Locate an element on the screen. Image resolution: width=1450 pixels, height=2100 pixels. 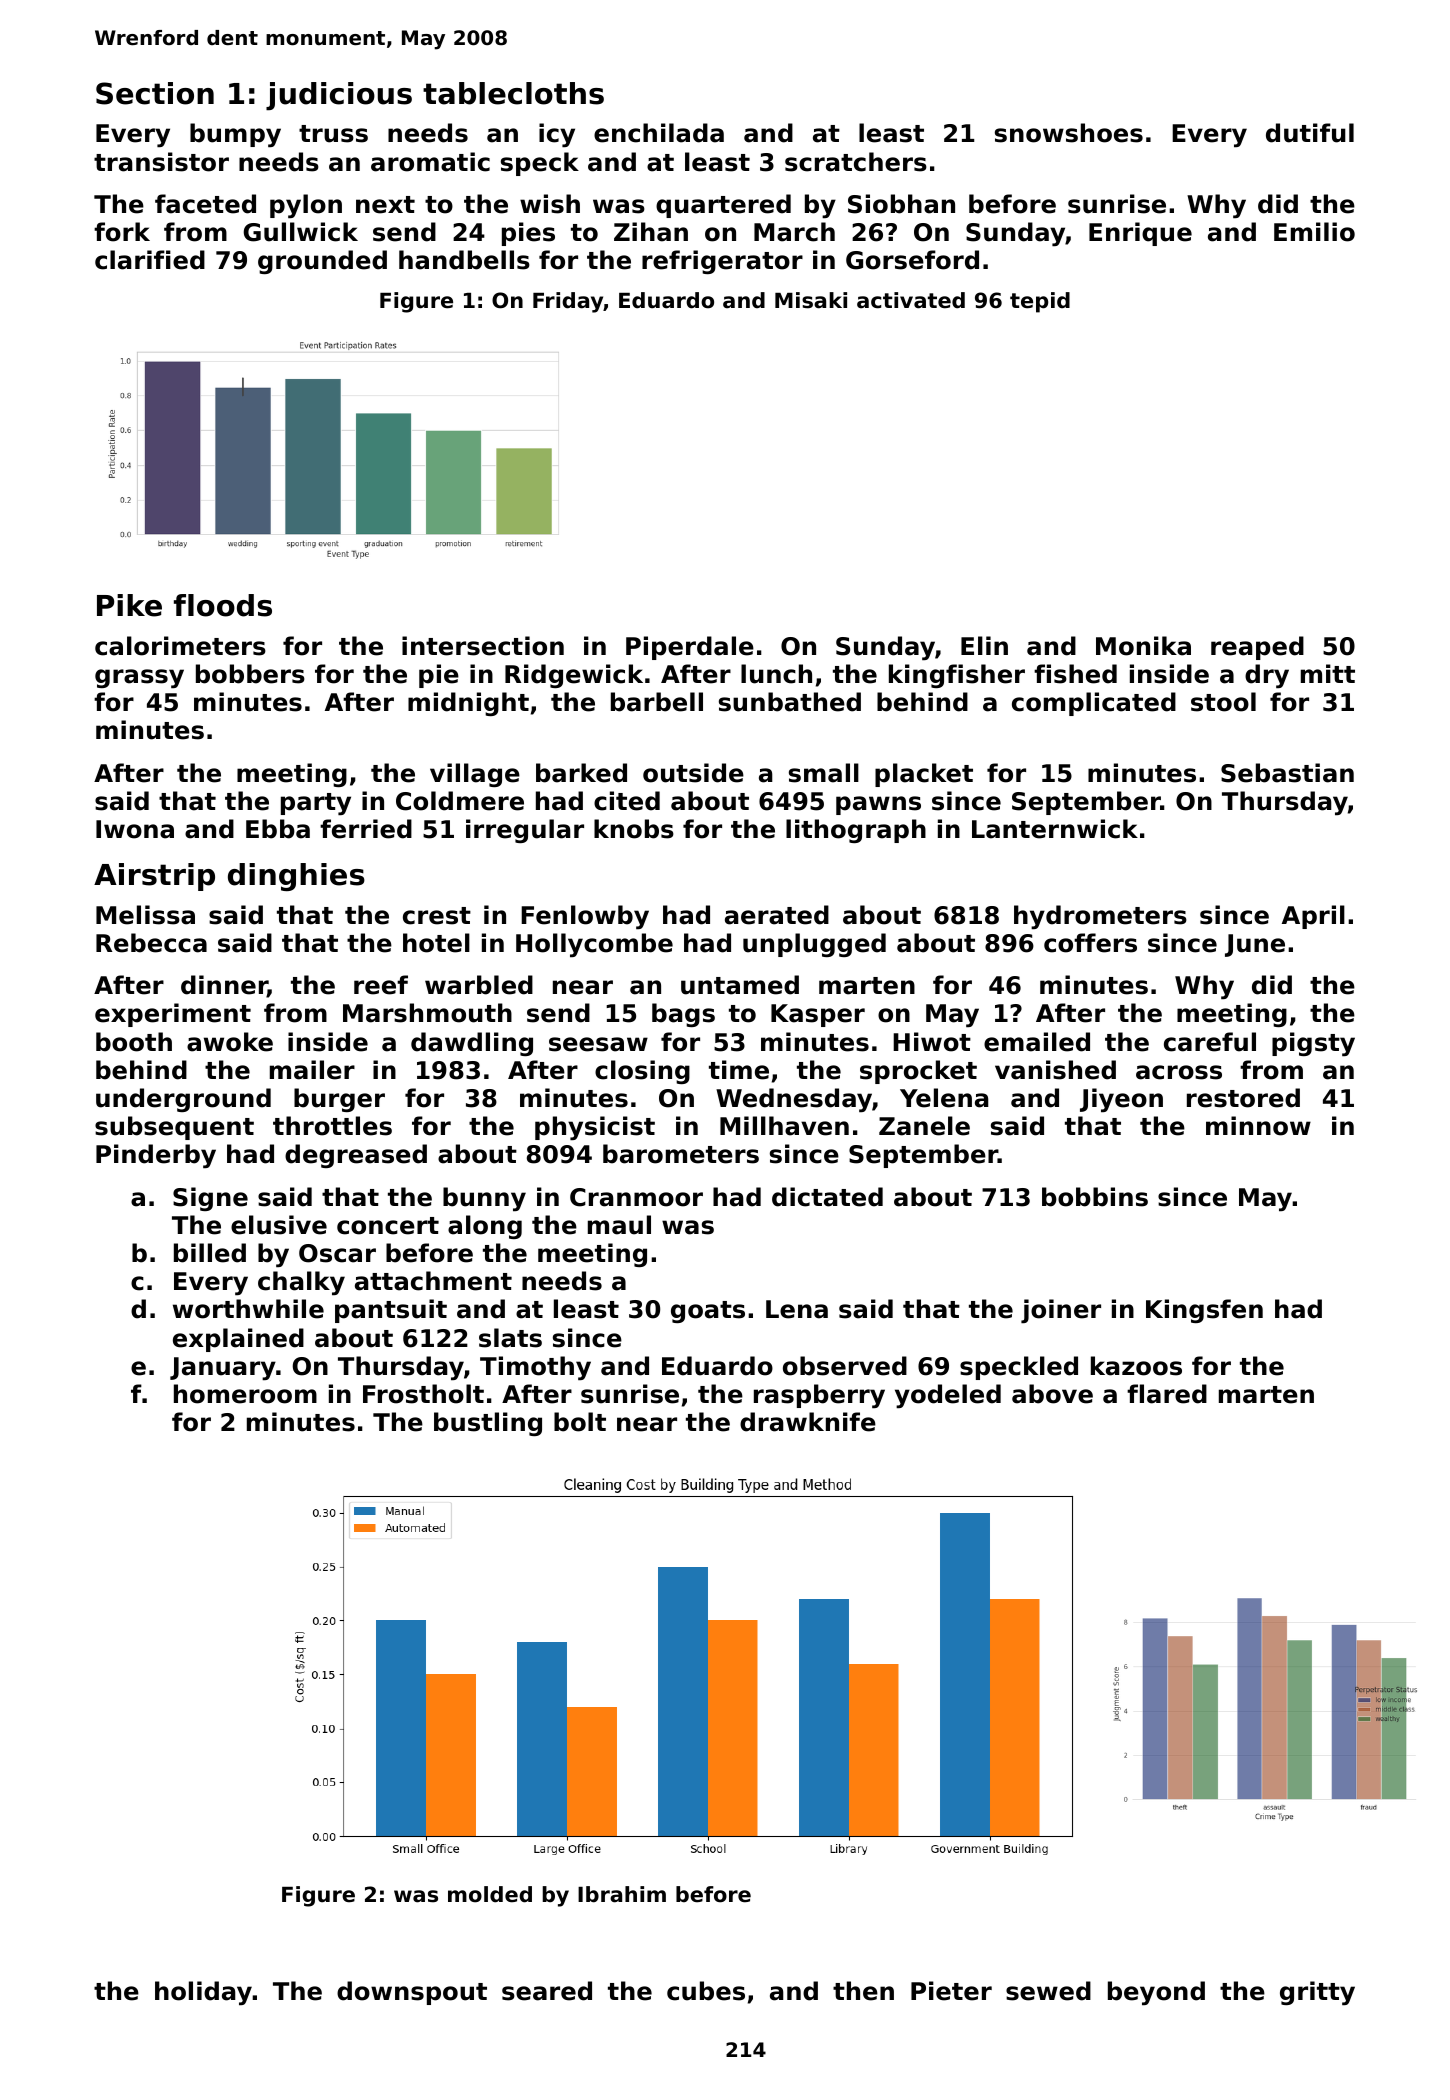
then is located at coordinates (863, 1991).
